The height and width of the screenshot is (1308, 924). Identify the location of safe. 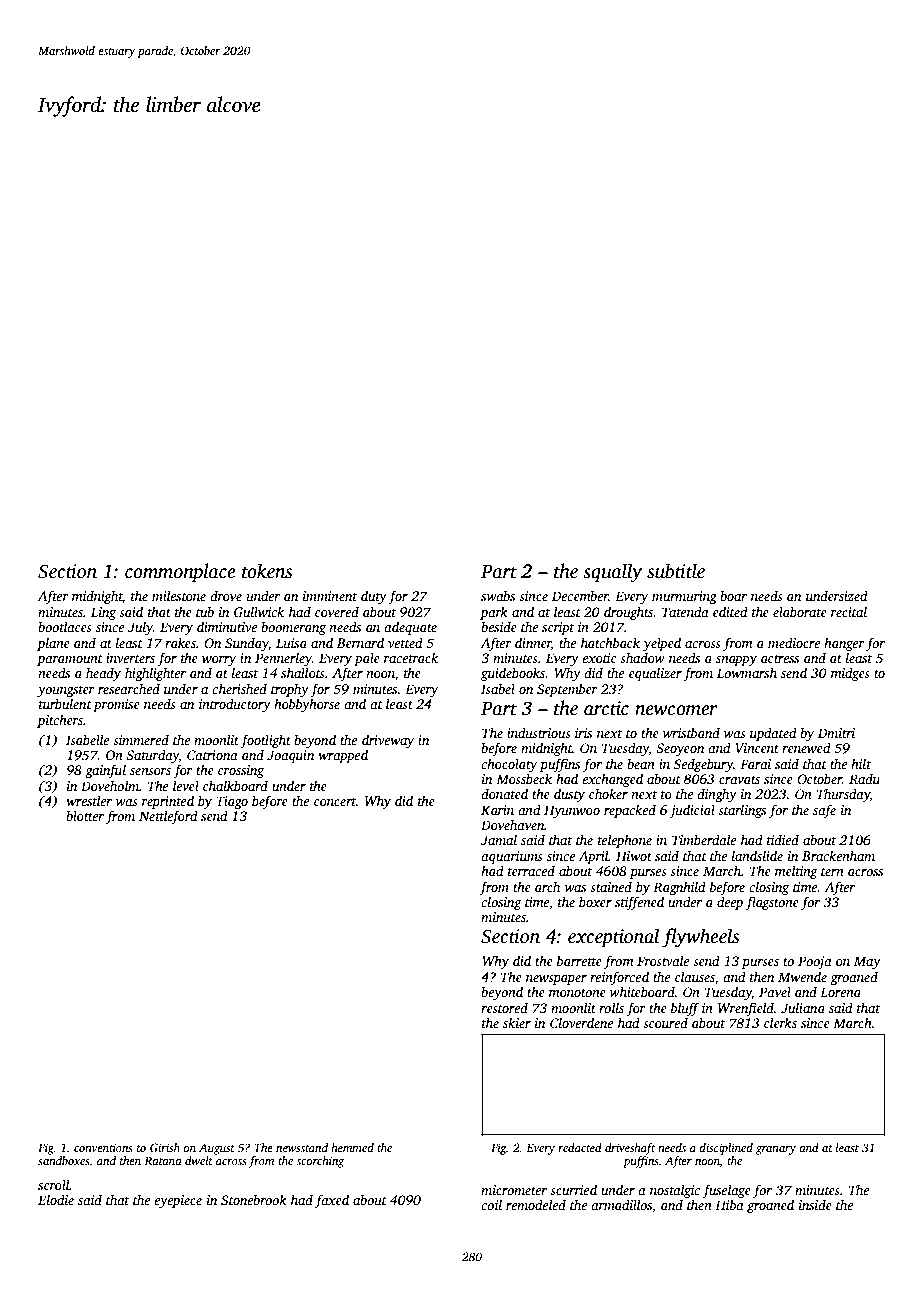
(824, 811).
